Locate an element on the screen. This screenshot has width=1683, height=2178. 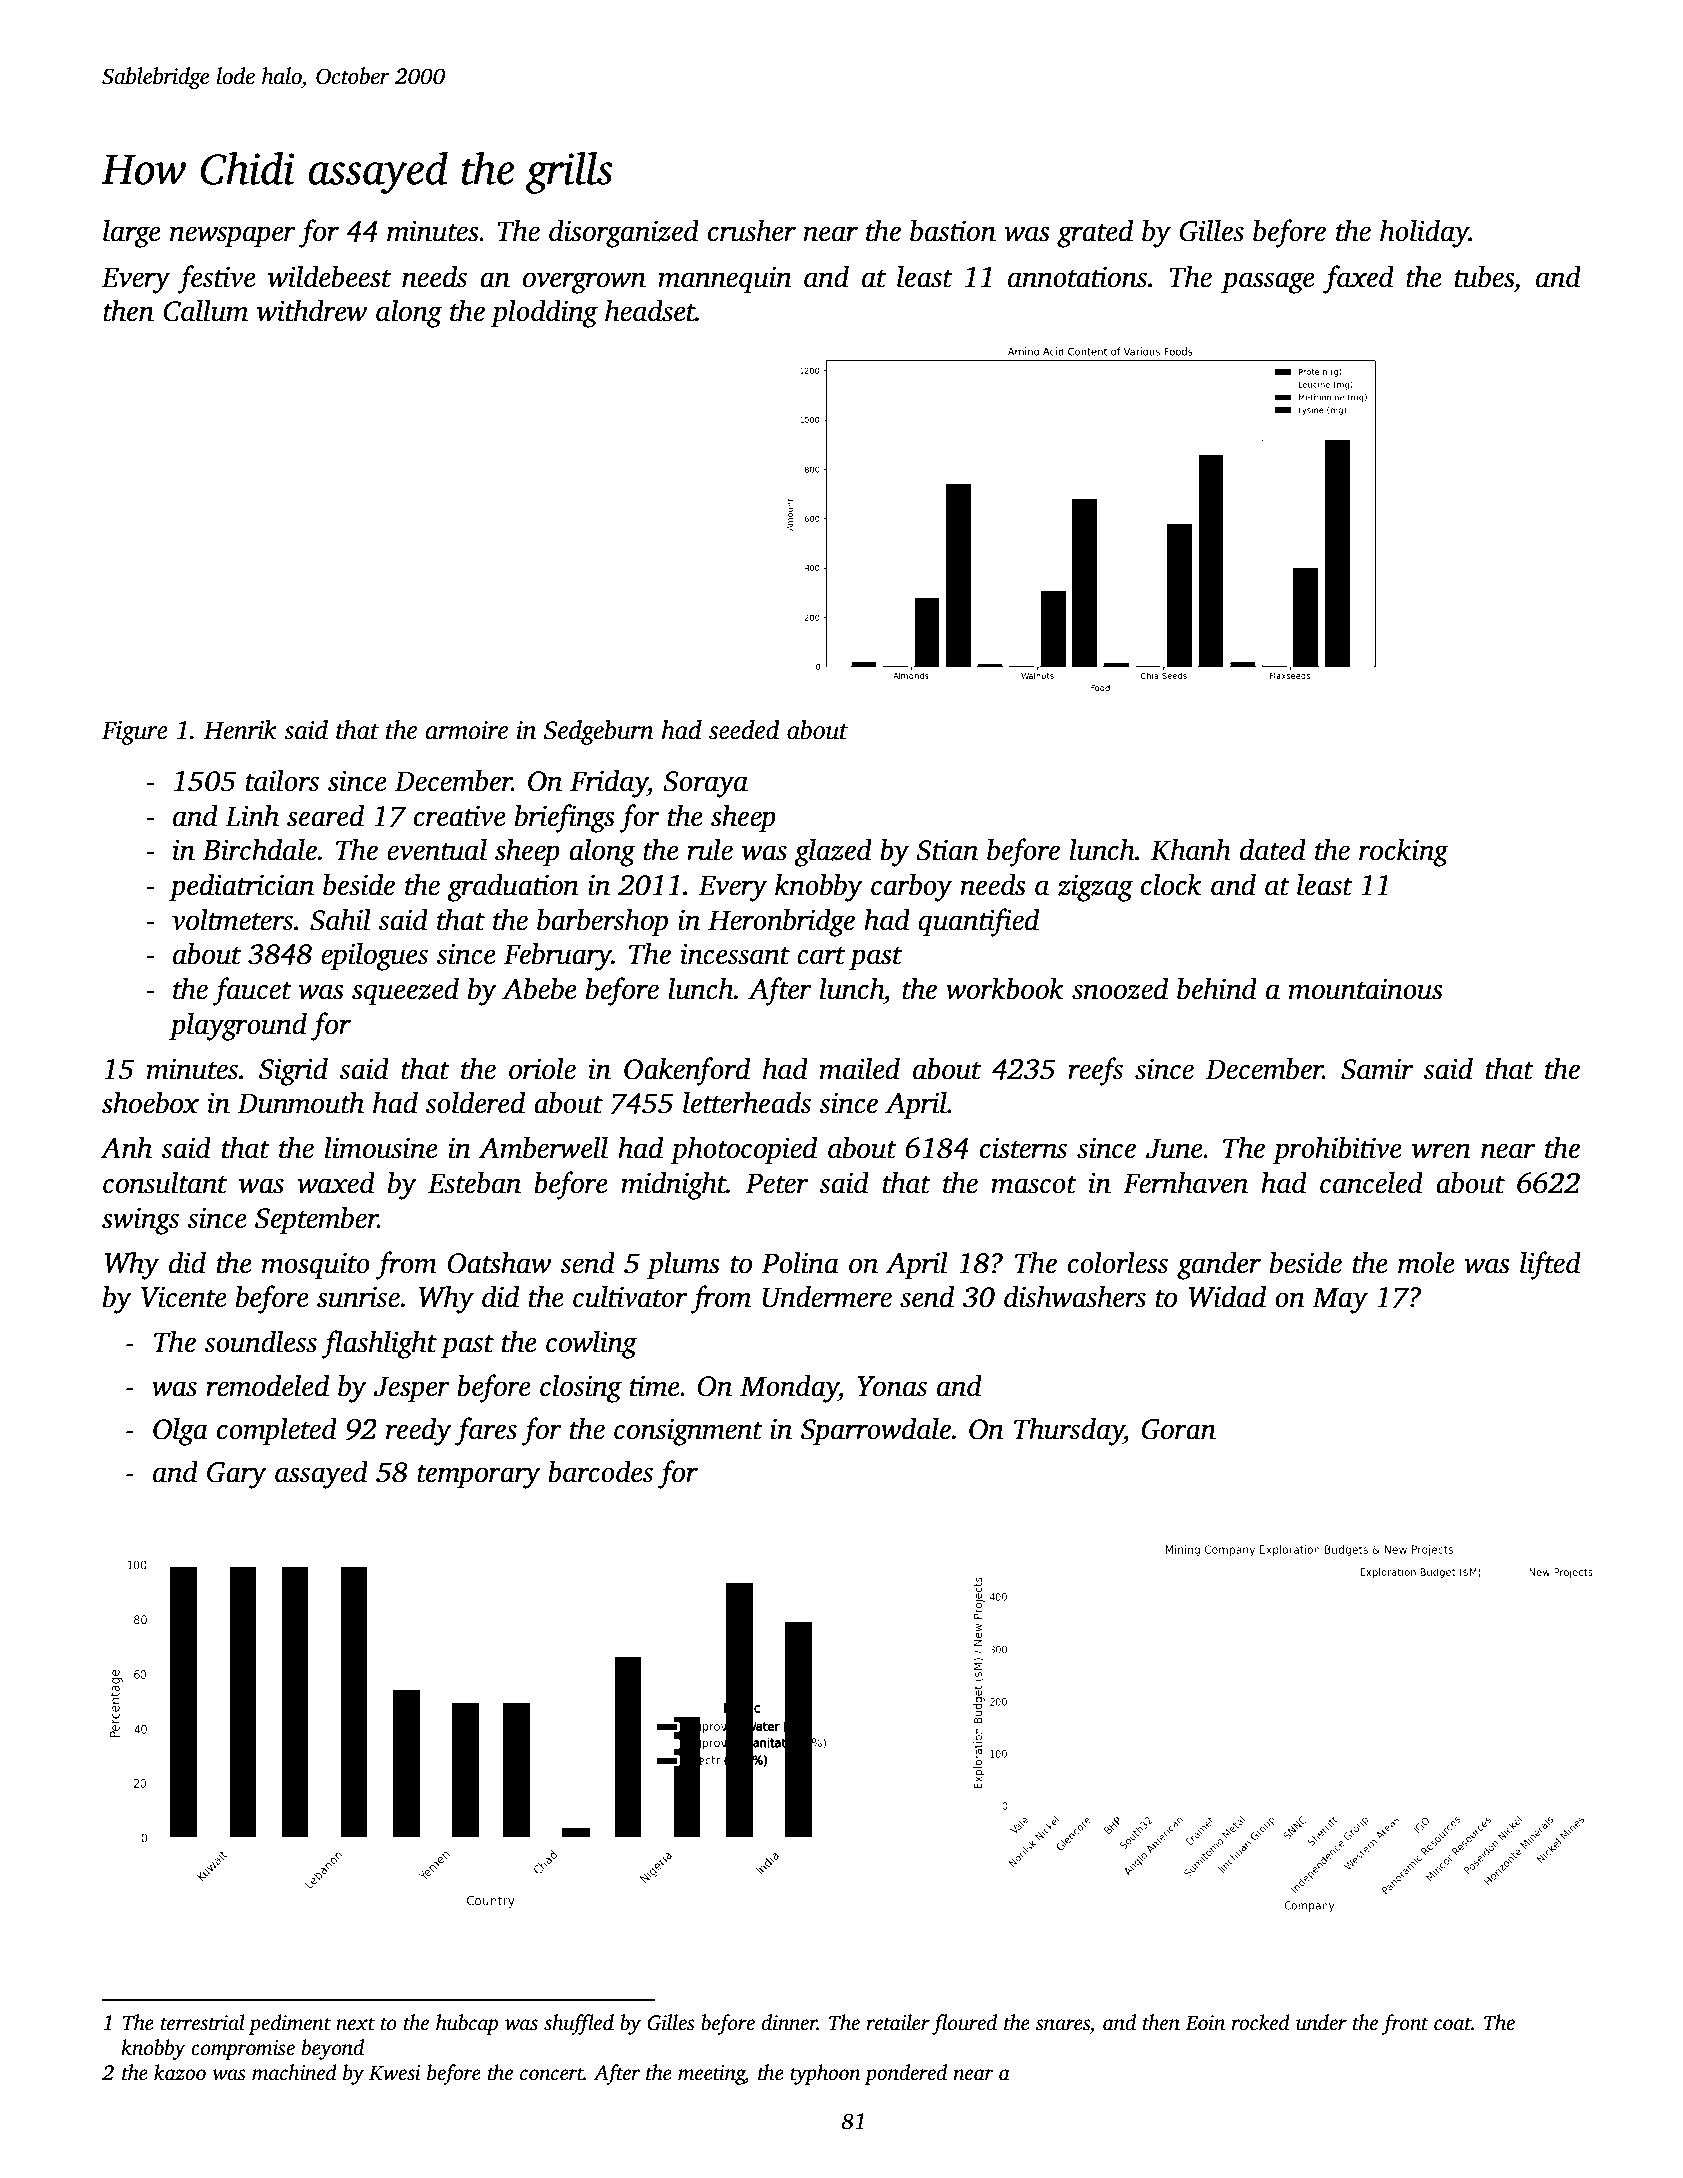
shuffled is located at coordinates (579, 2024).
